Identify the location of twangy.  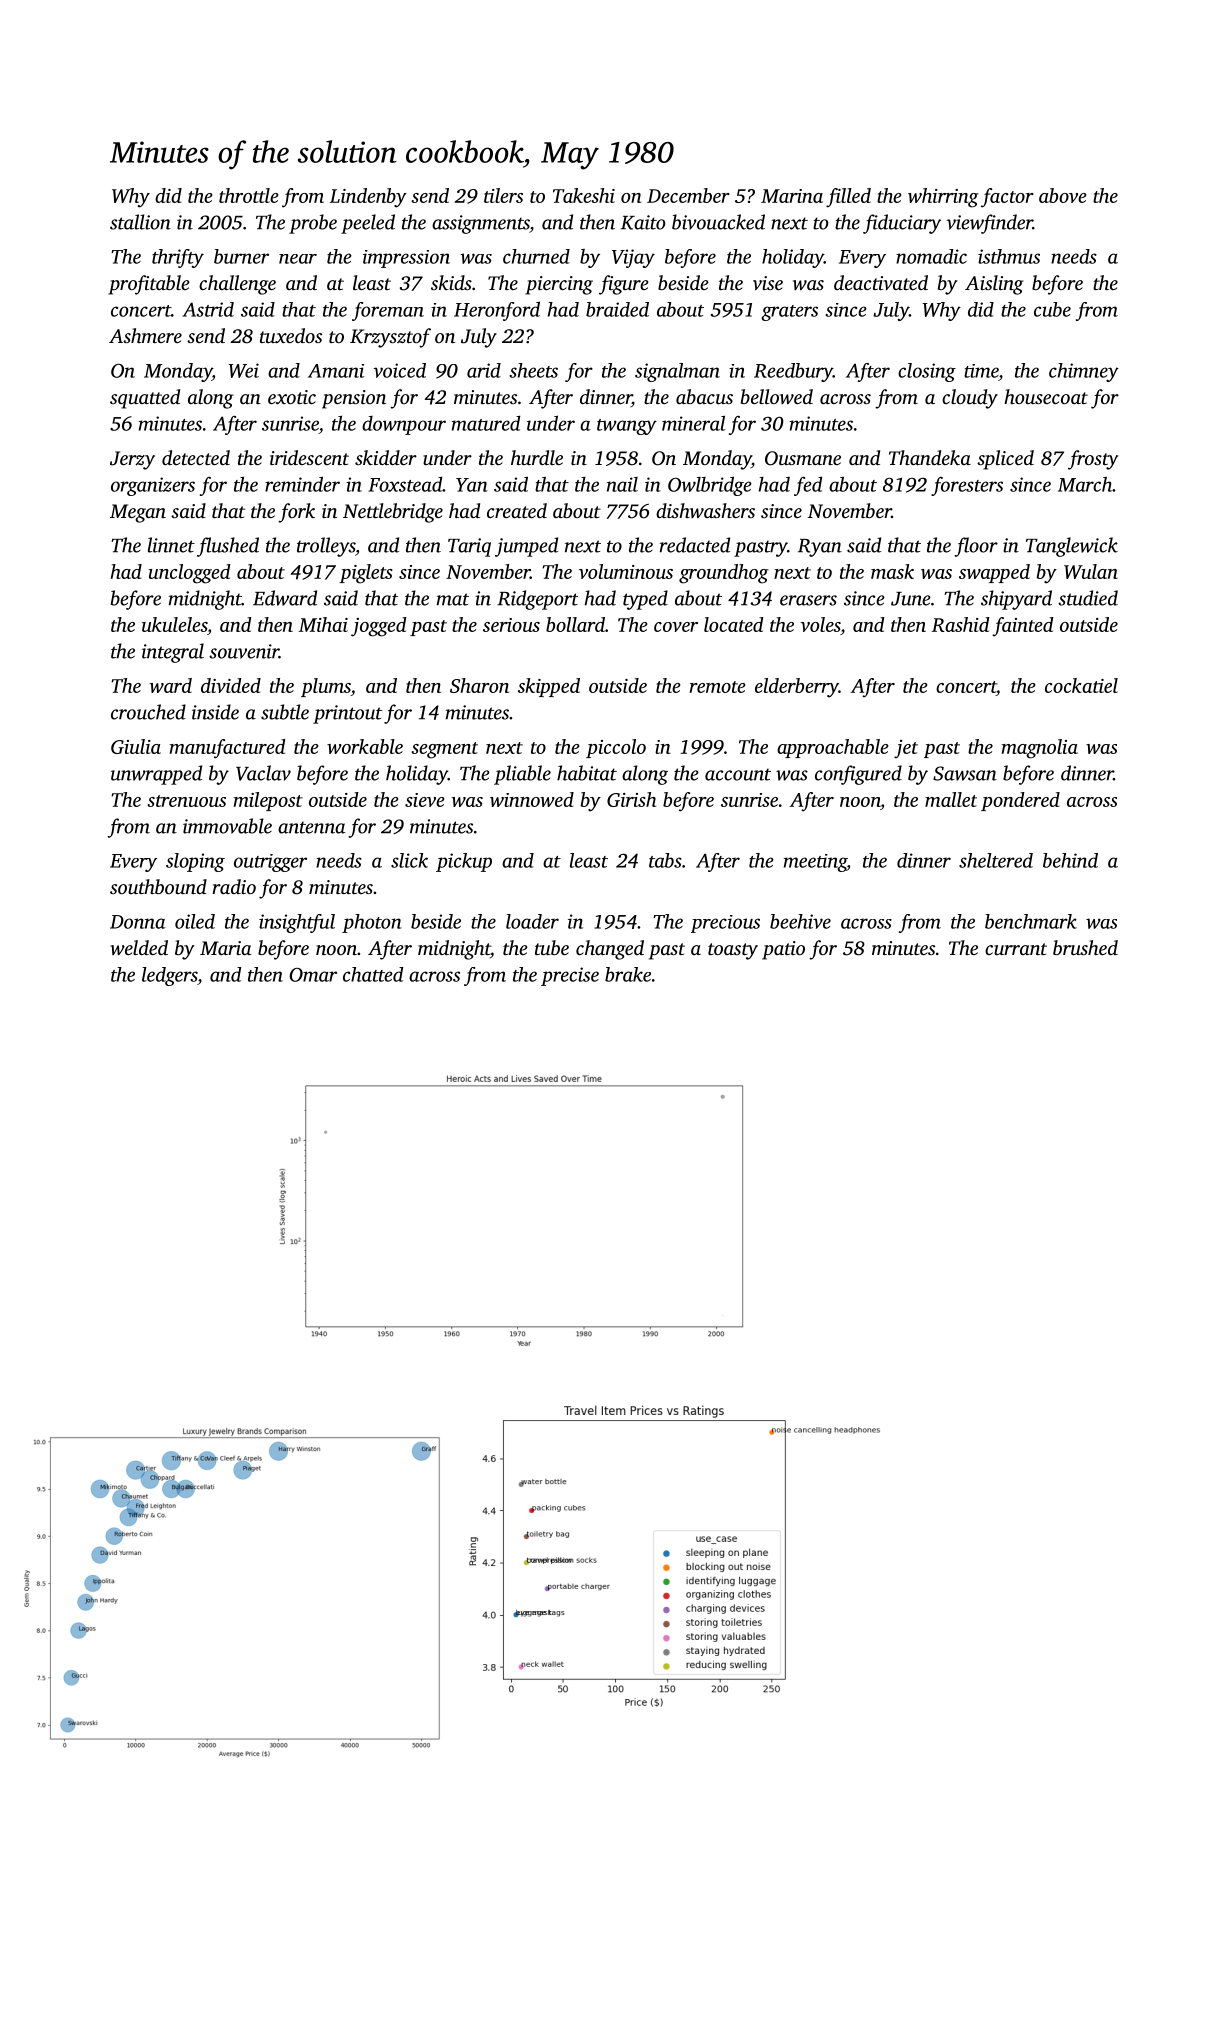
(627, 427).
